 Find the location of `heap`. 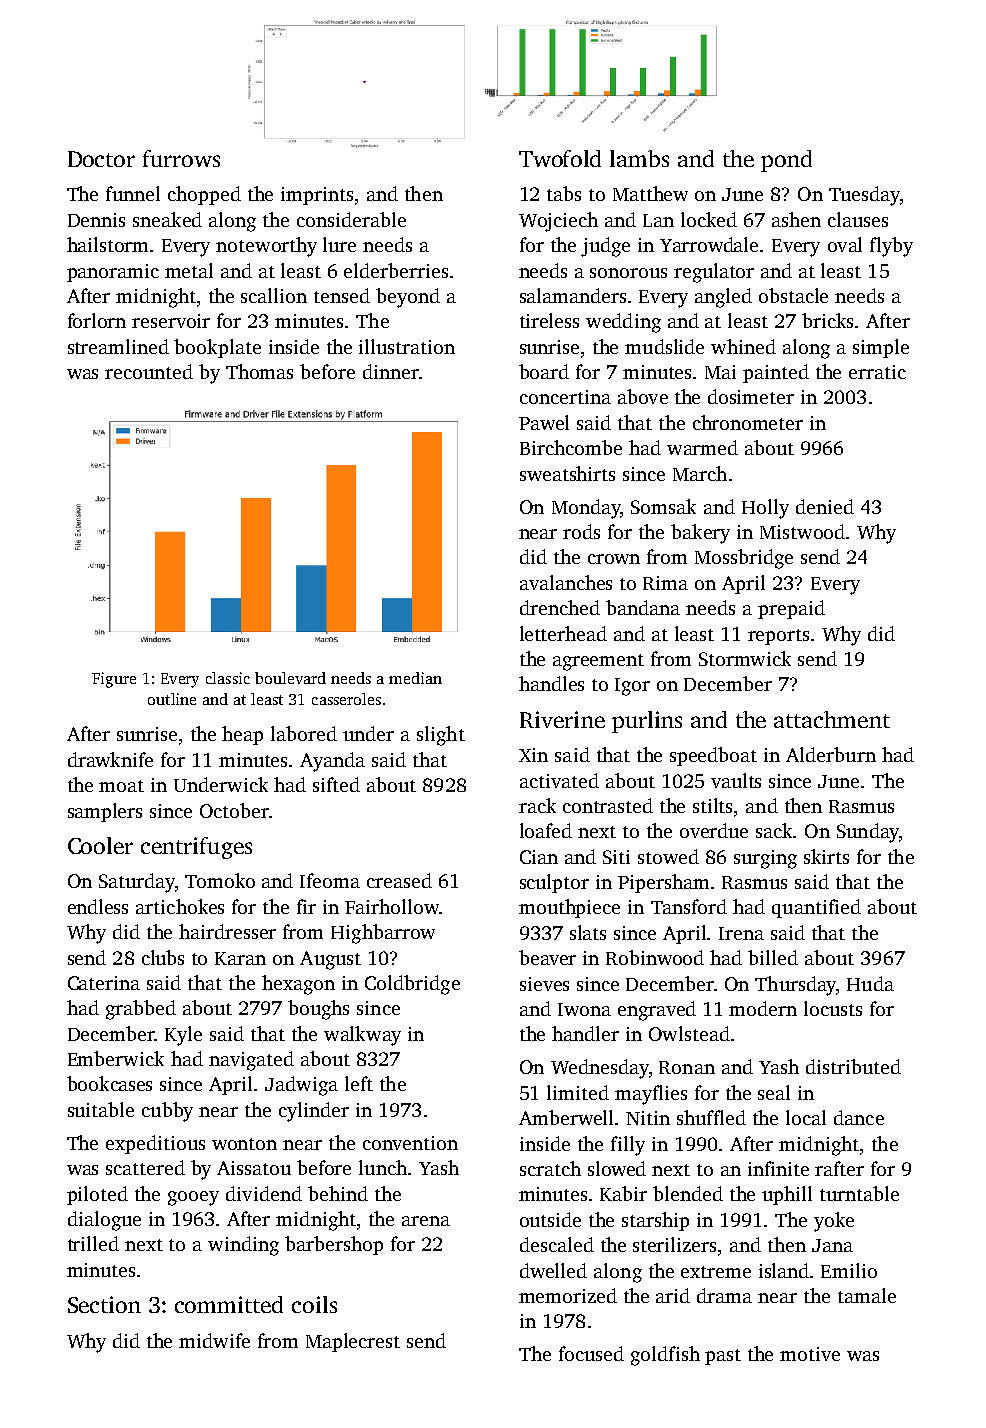

heap is located at coordinates (242, 735).
